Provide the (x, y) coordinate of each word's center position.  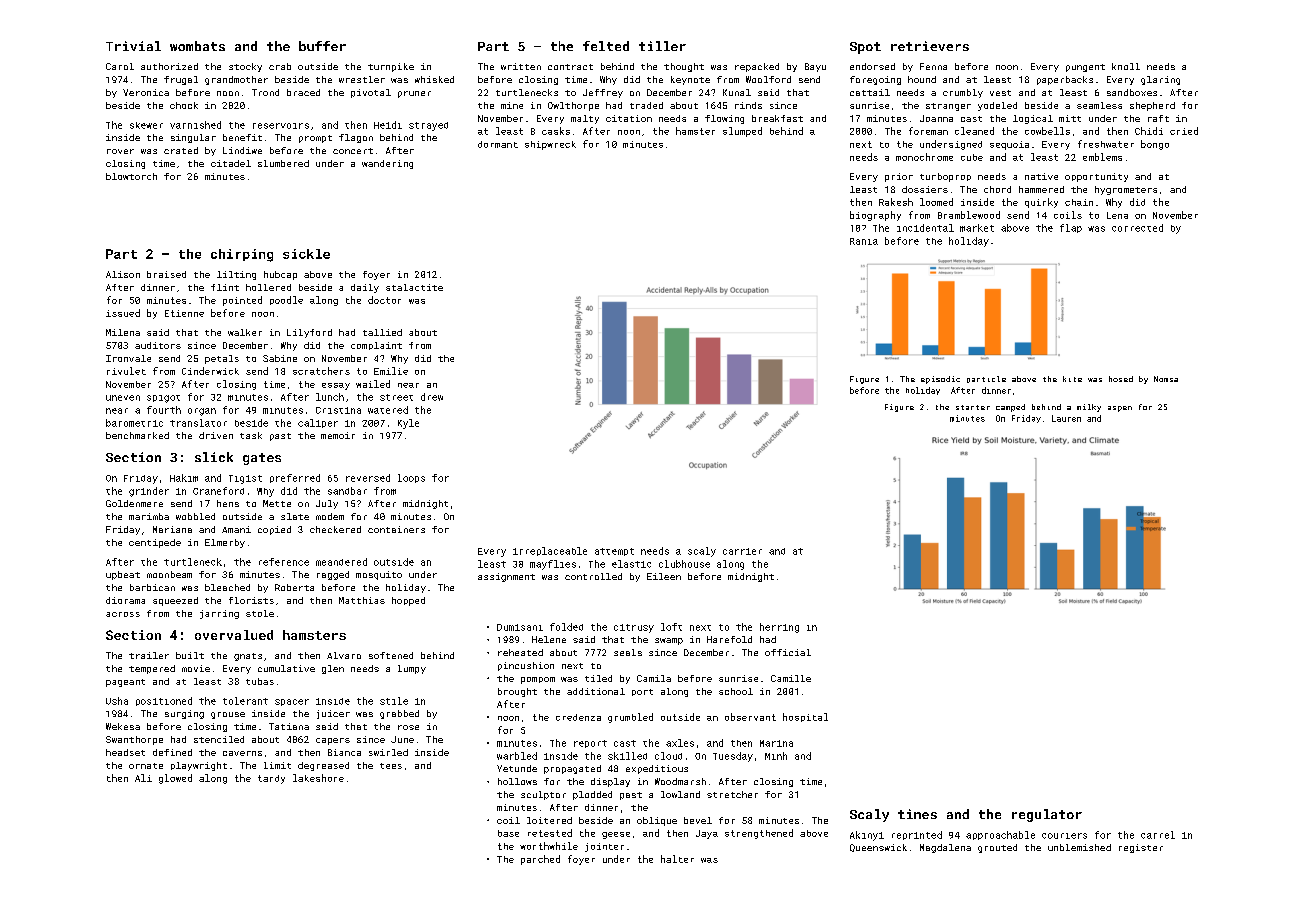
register (1141, 848)
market (977, 228)
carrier (742, 551)
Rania (864, 241)
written (521, 66)
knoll (1126, 66)
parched (540, 860)
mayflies (553, 565)
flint (225, 287)
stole (260, 613)
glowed (175, 779)
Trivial (133, 46)
